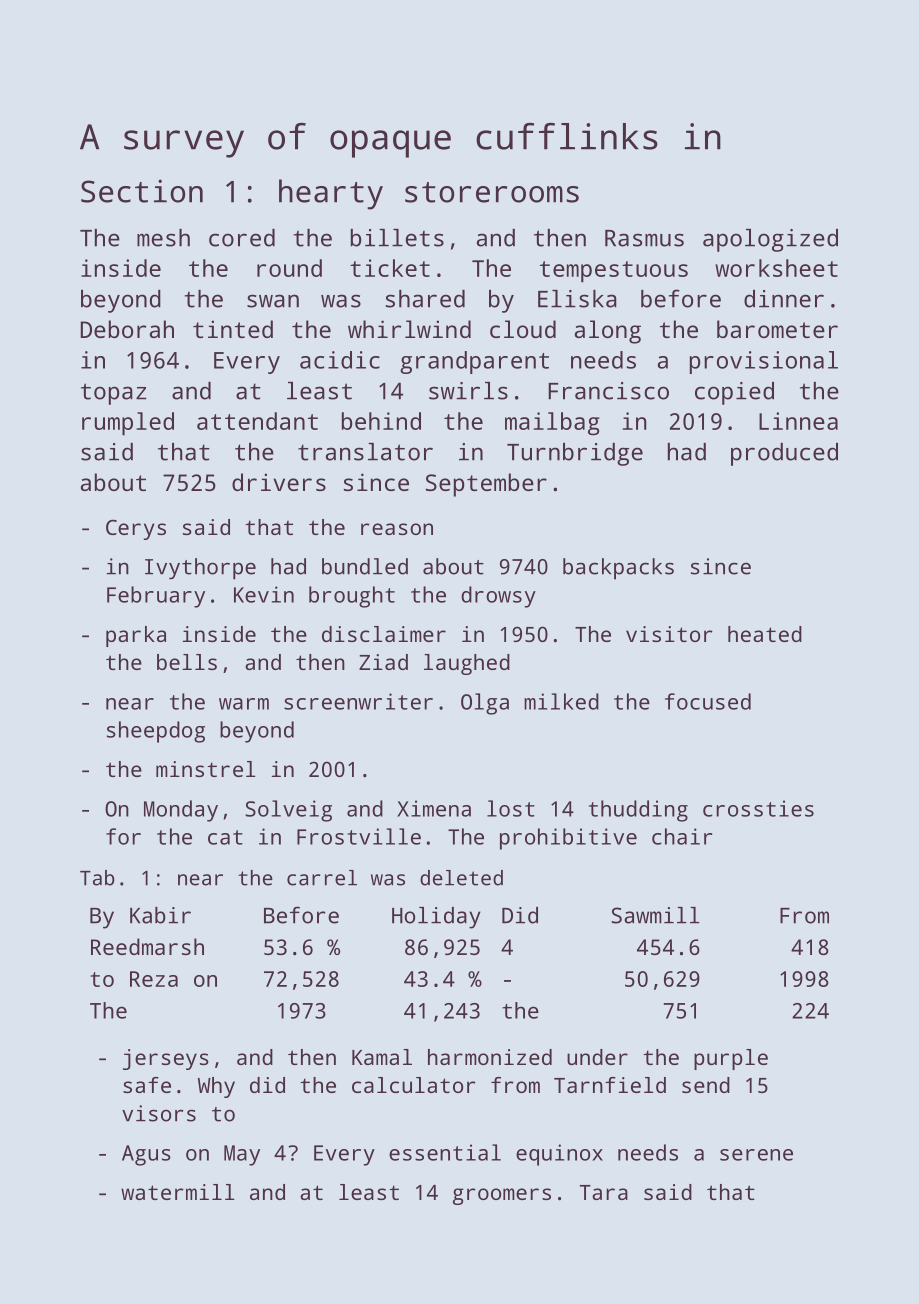 The width and height of the screenshot is (919, 1304). I want to click on serene, so click(756, 1155).
